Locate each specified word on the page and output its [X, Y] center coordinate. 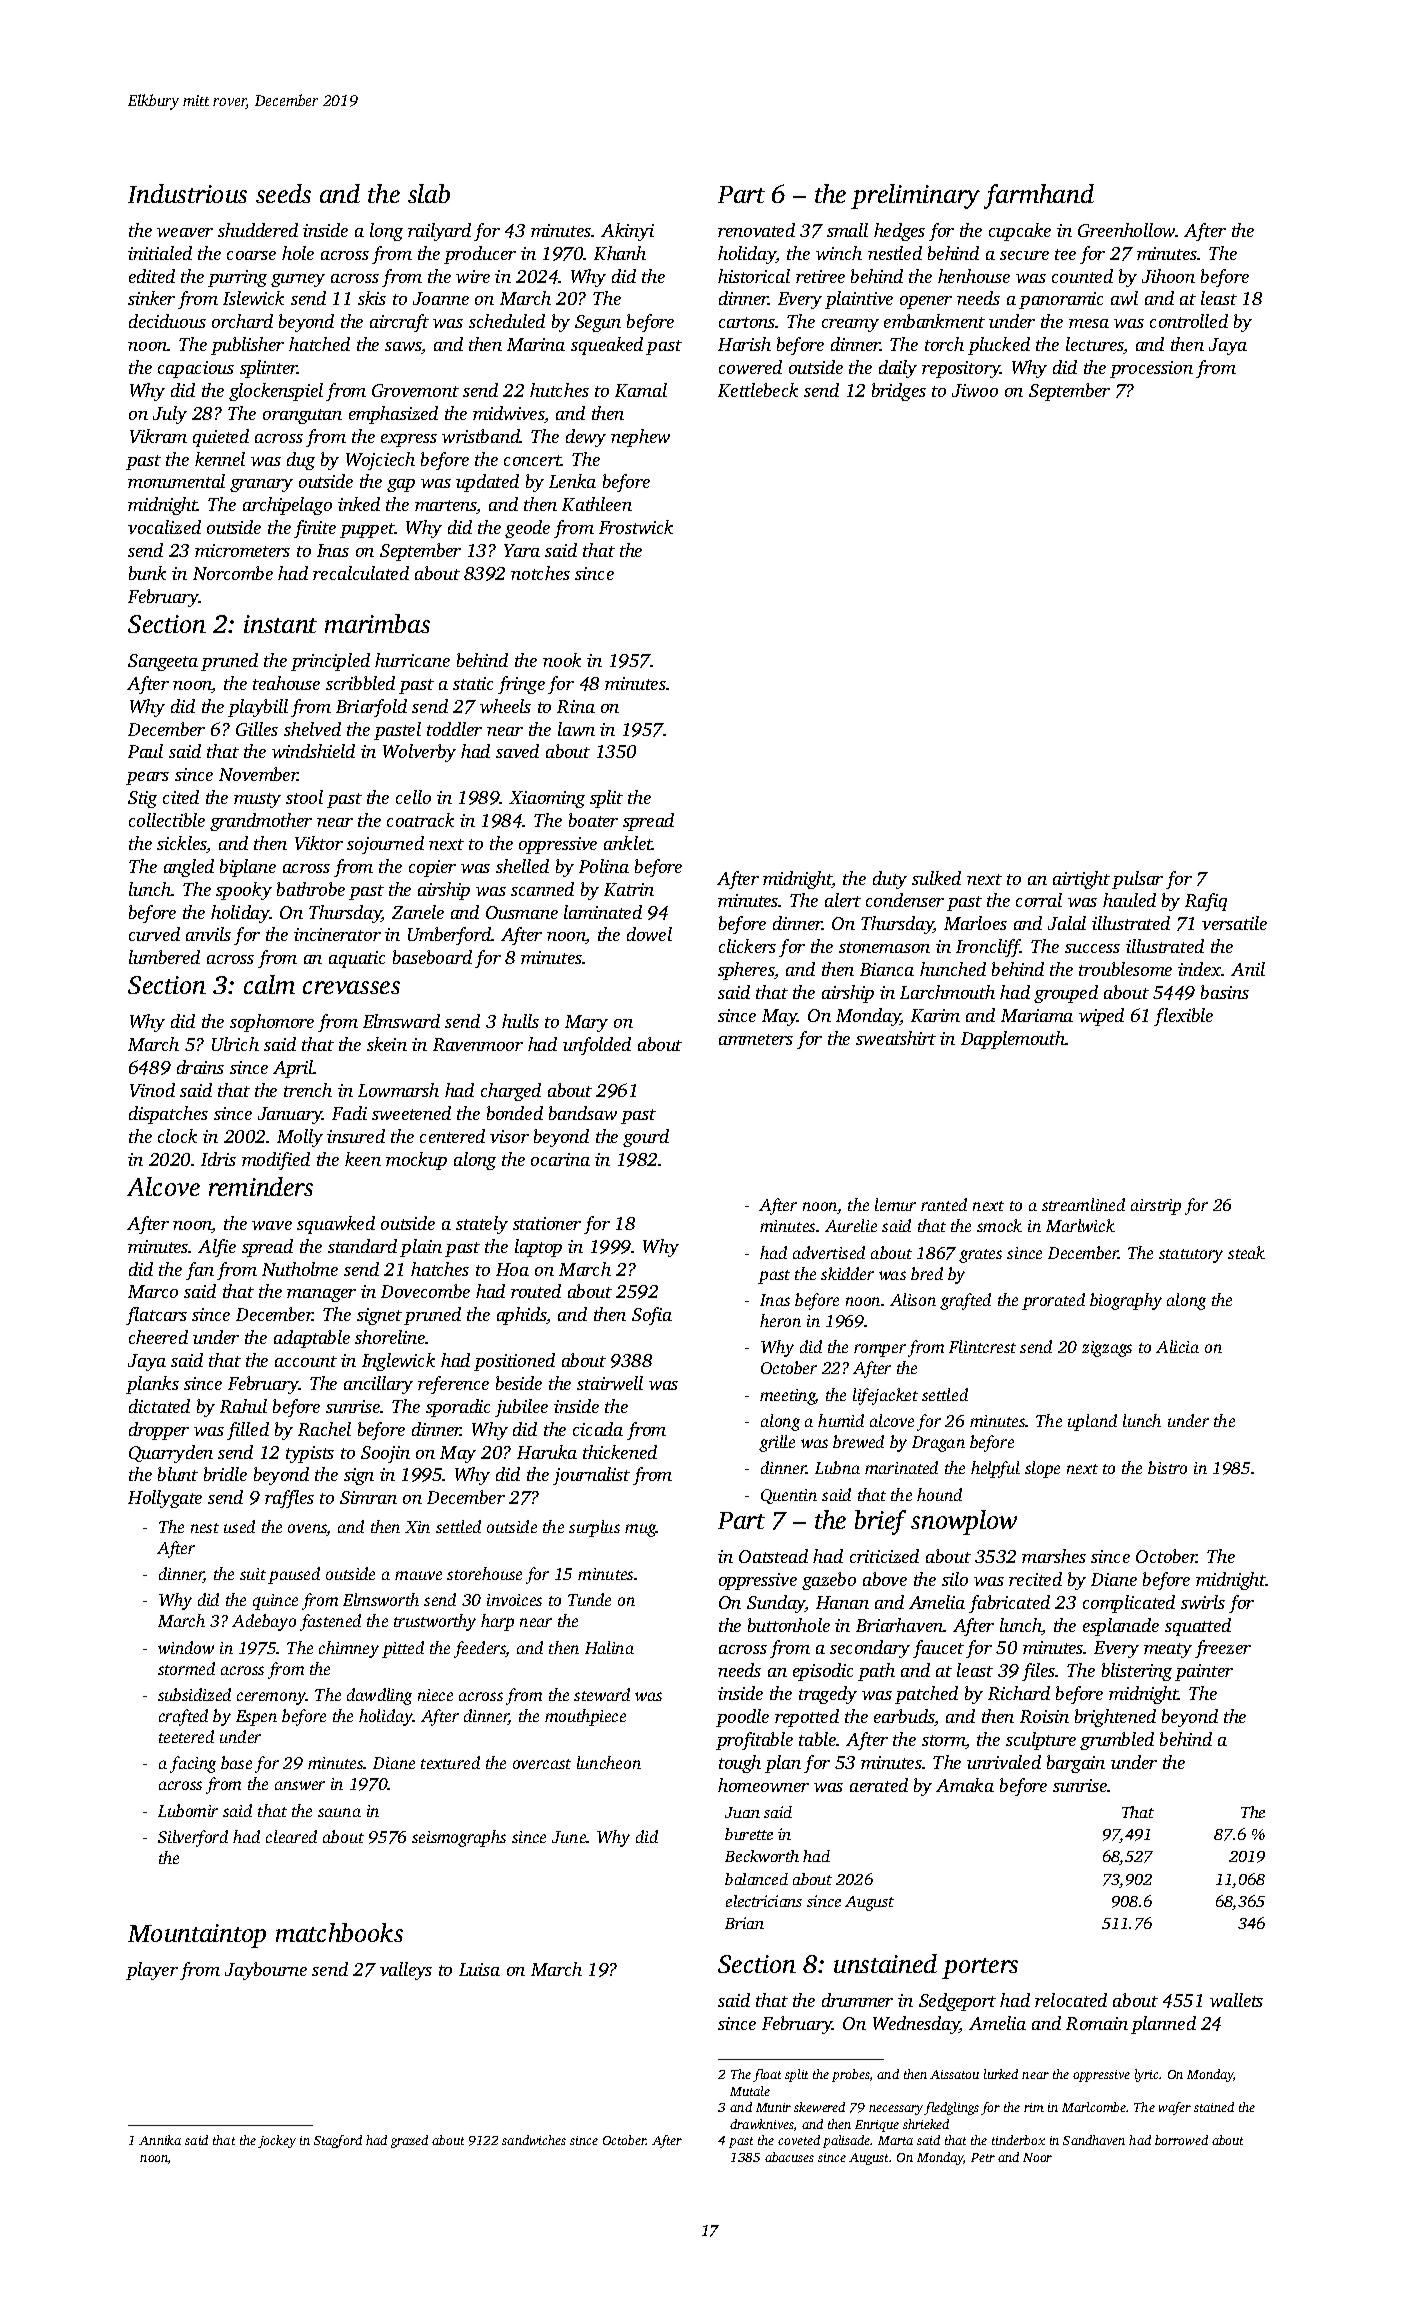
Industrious [187, 193]
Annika [160, 2140]
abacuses [789, 2157]
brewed [858, 1441]
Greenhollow [1127, 230]
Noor [1037, 2157]
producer [480, 255]
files [1039, 1672]
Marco [153, 1291]
